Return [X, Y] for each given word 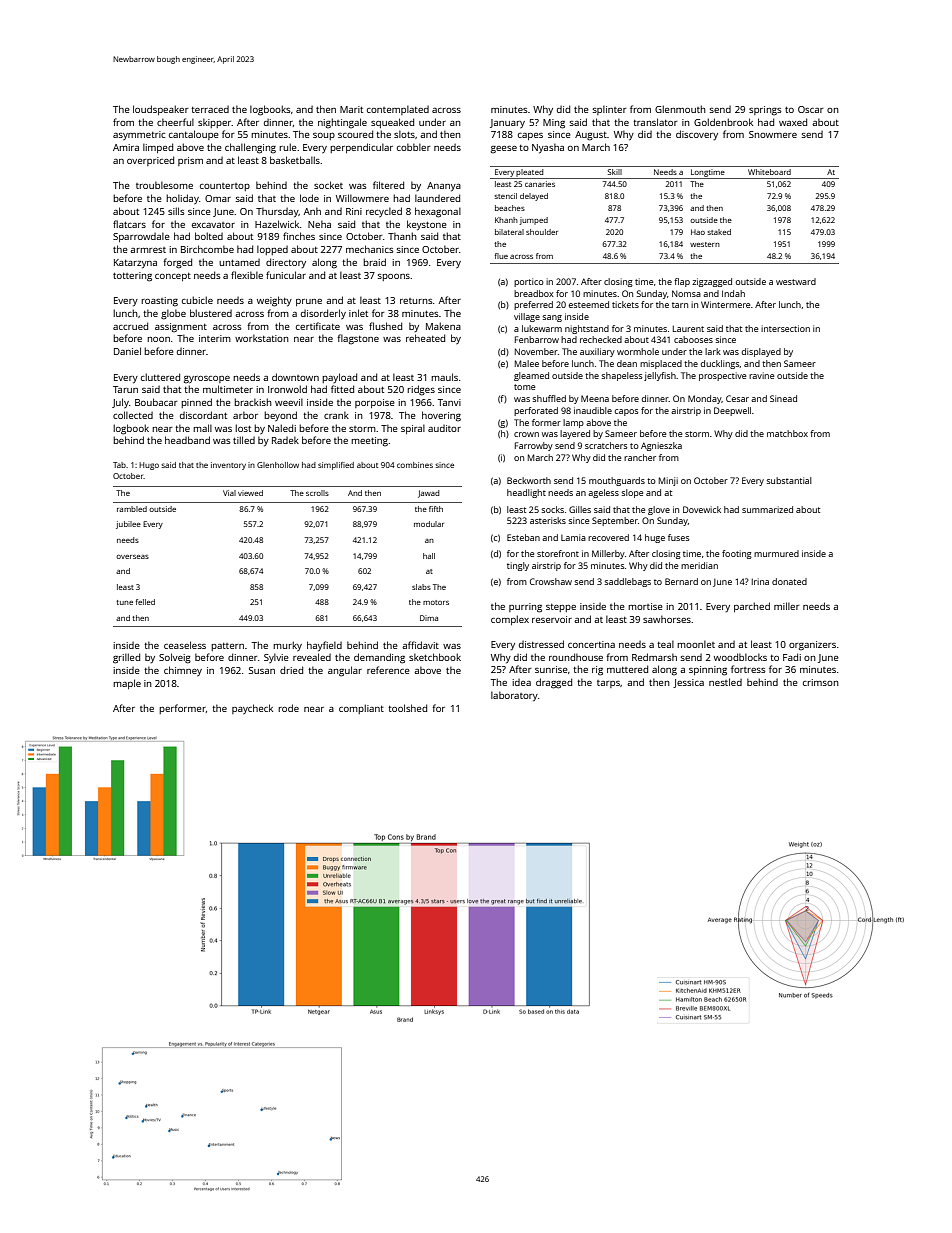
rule [288, 147]
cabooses [693, 339]
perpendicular [361, 148]
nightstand [587, 329]
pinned [196, 403]
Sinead [783, 398]
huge [655, 538]
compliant [361, 709]
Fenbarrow [537, 339]
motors [436, 602]
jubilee [128, 525]
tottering [132, 277]
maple [127, 684]
